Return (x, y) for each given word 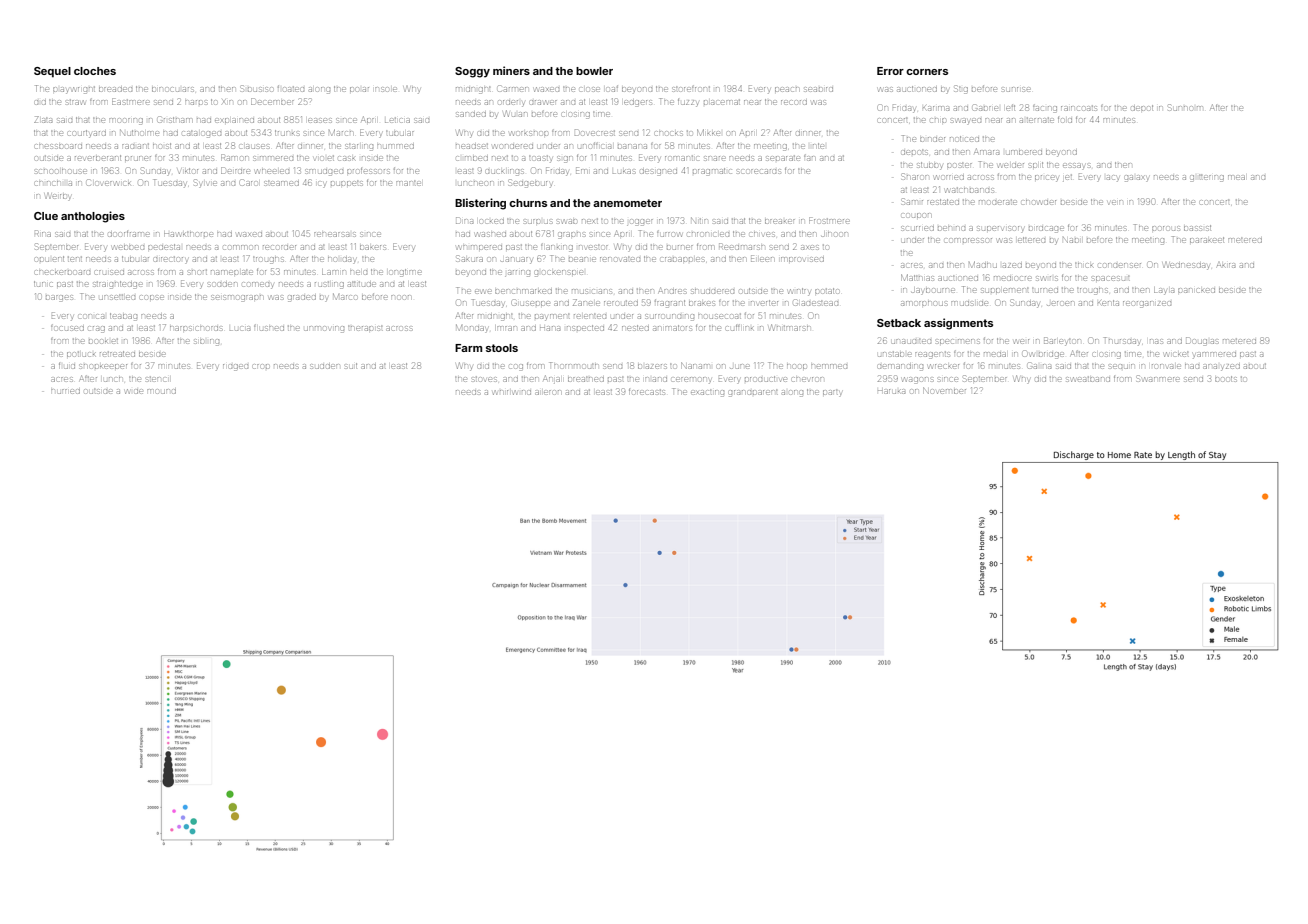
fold (1065, 120)
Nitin (699, 220)
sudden (325, 366)
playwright (74, 90)
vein (1115, 202)
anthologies (93, 217)
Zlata (43, 119)
